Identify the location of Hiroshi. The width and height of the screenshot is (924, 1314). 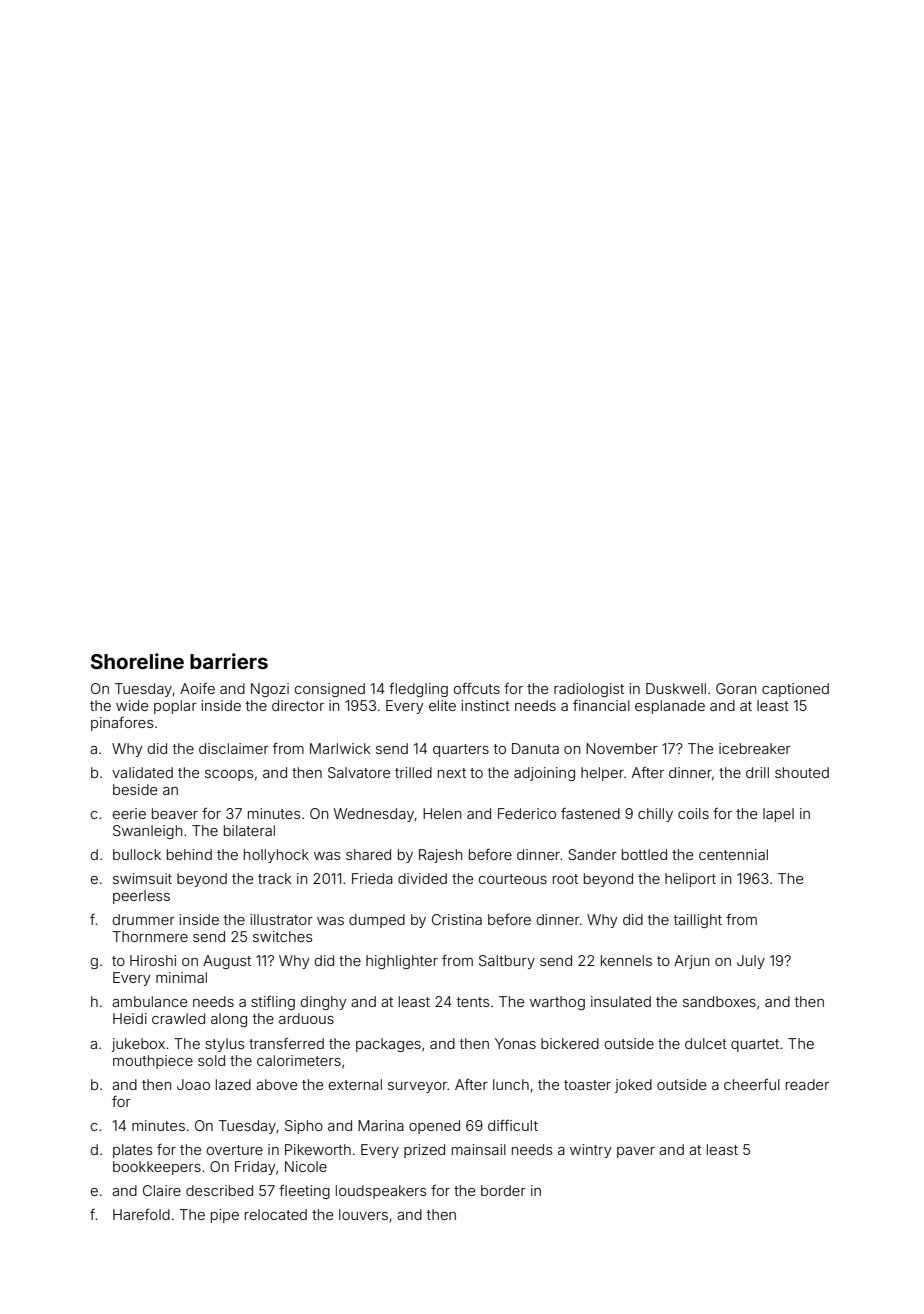
(153, 960).
